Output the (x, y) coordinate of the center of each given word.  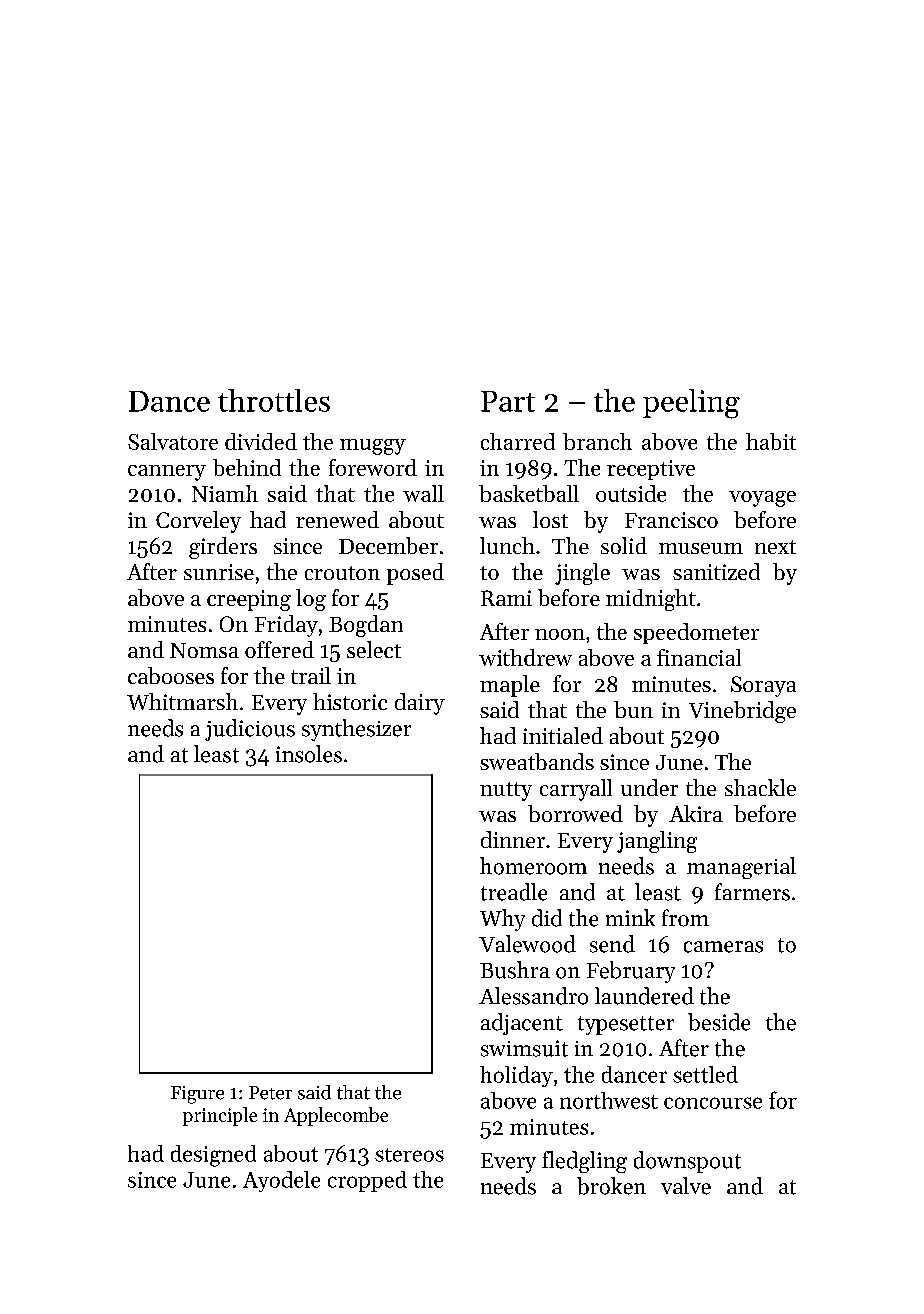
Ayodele (281, 1181)
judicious (250, 730)
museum (701, 548)
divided (261, 441)
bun (633, 709)
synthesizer (356, 730)
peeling (691, 404)
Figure (197, 1095)
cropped (367, 1181)
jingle (582, 574)
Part (508, 401)
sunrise (219, 572)
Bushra (515, 970)
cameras (723, 947)
